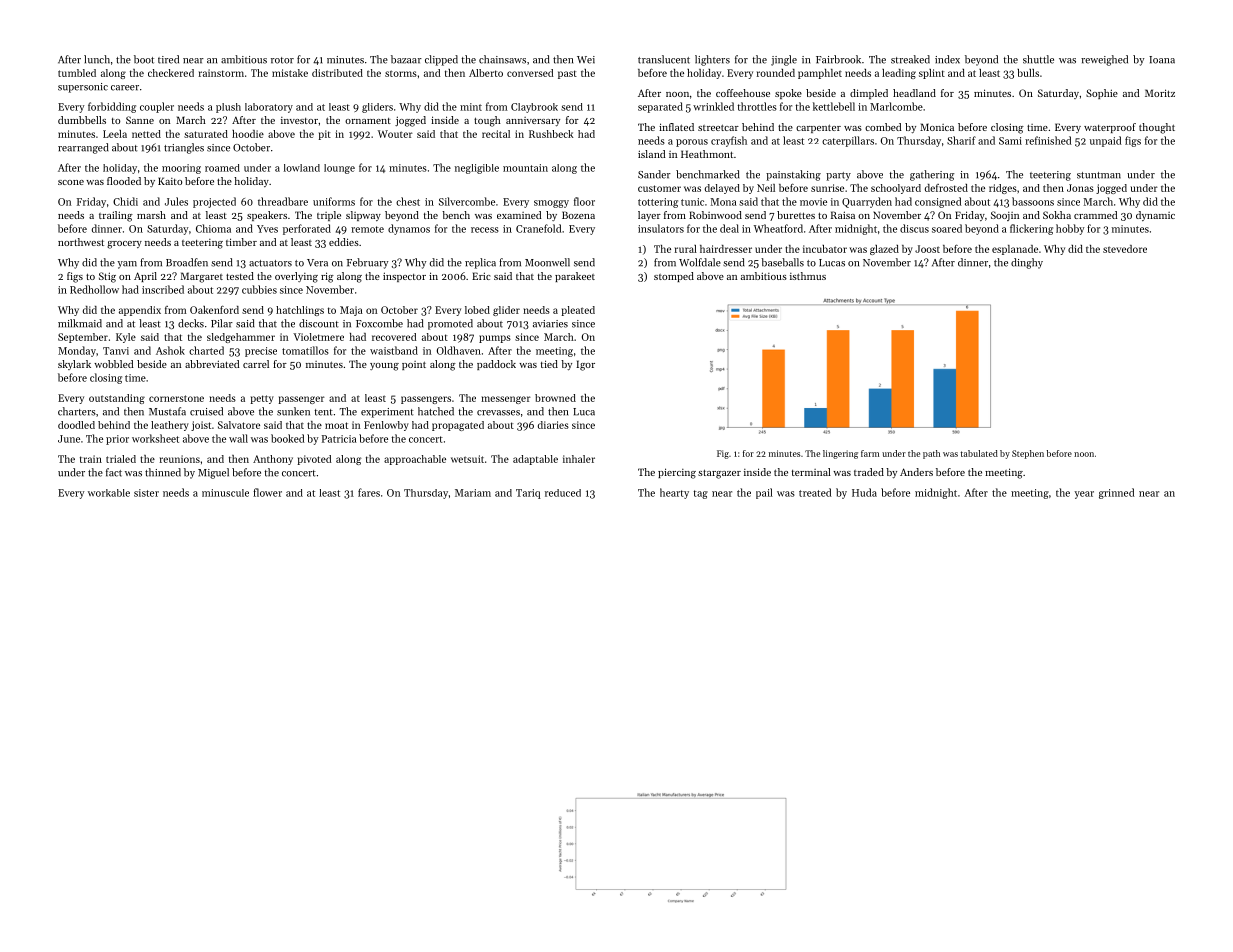 This page has height=952, width=1233. Describe the element at coordinates (938, 202) in the page. I see `consigned` at that location.
